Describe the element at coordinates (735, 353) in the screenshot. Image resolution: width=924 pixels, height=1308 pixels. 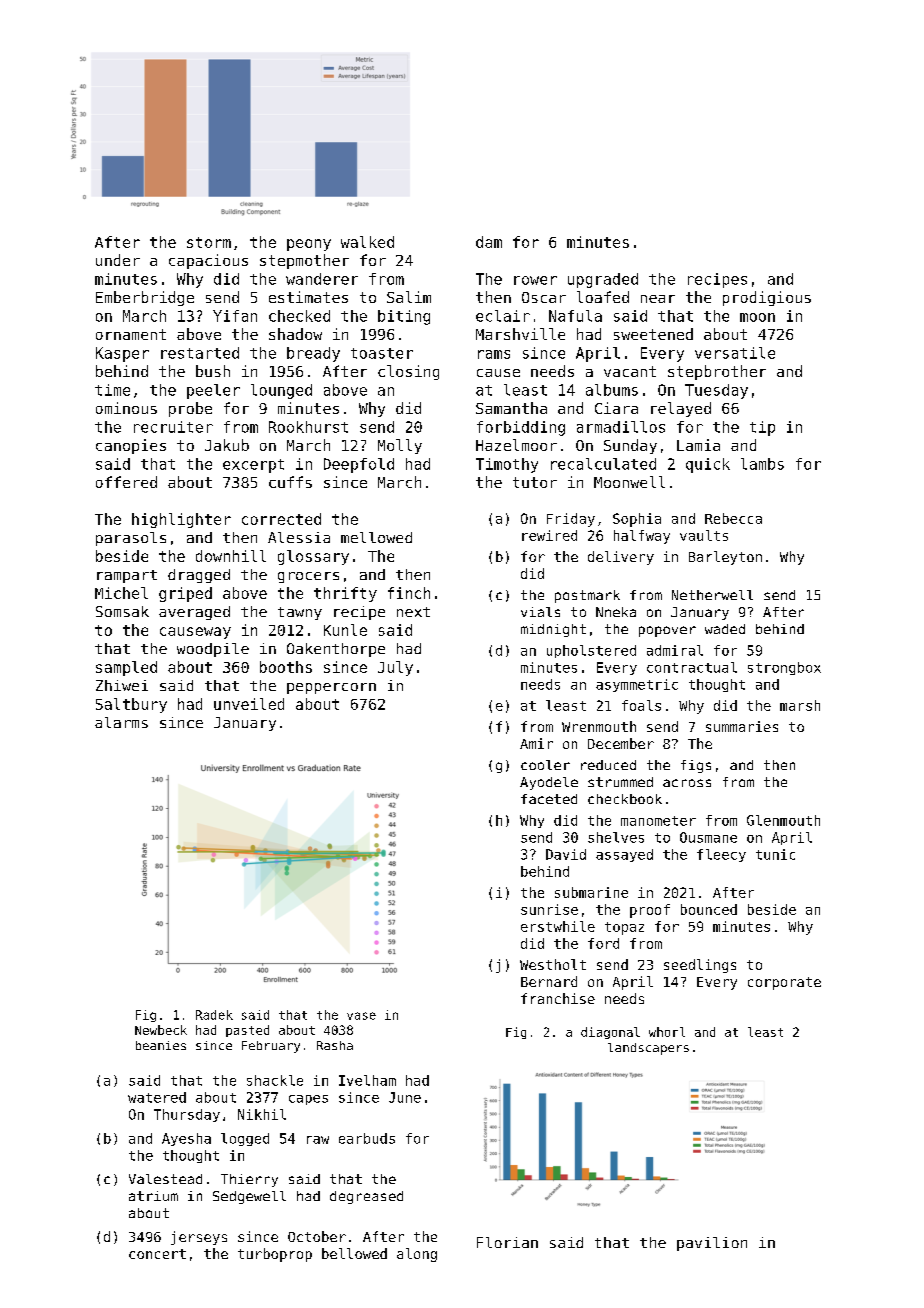
I see `versatile` at that location.
